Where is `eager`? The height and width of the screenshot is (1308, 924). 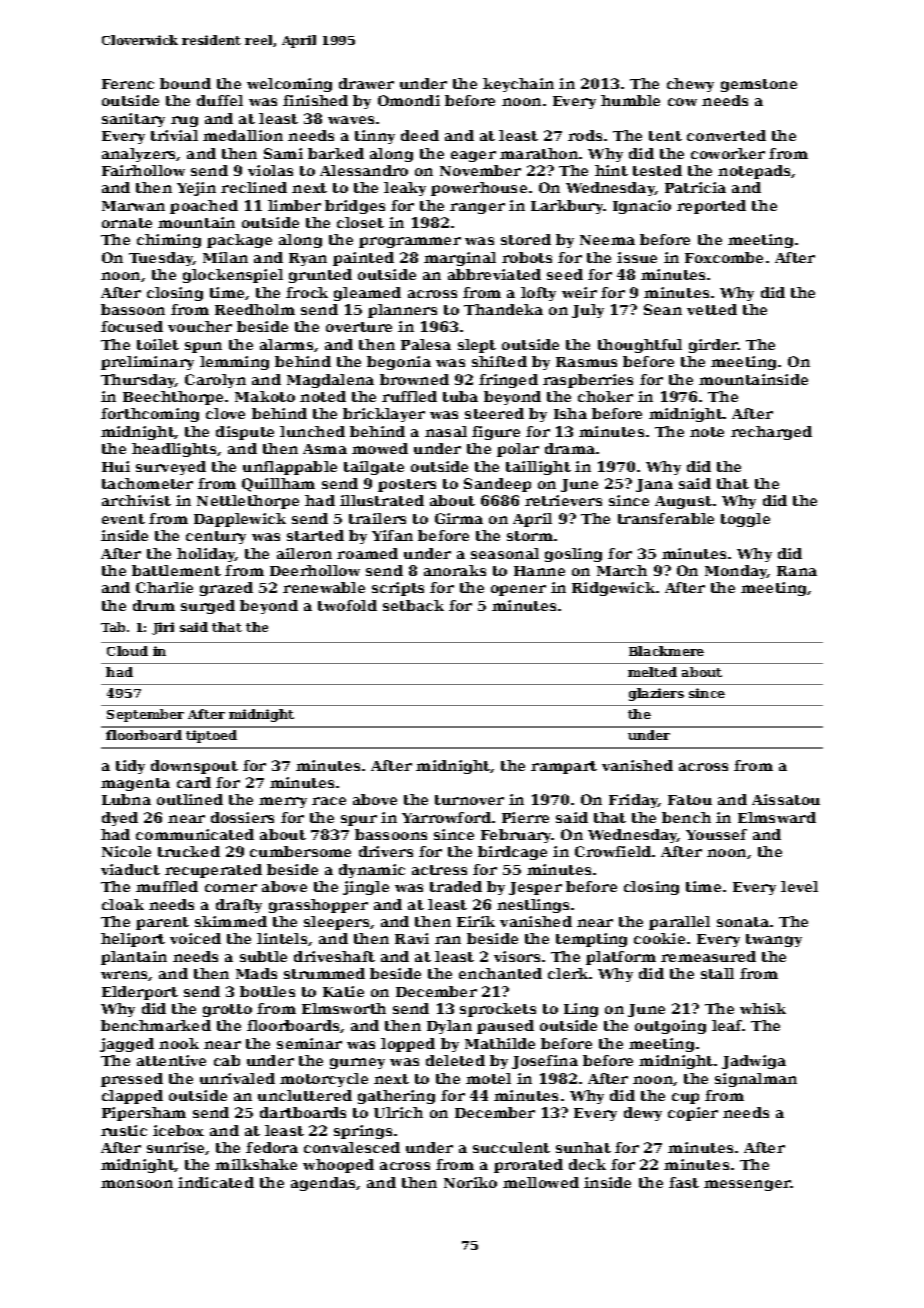 eager is located at coordinates (473, 156).
